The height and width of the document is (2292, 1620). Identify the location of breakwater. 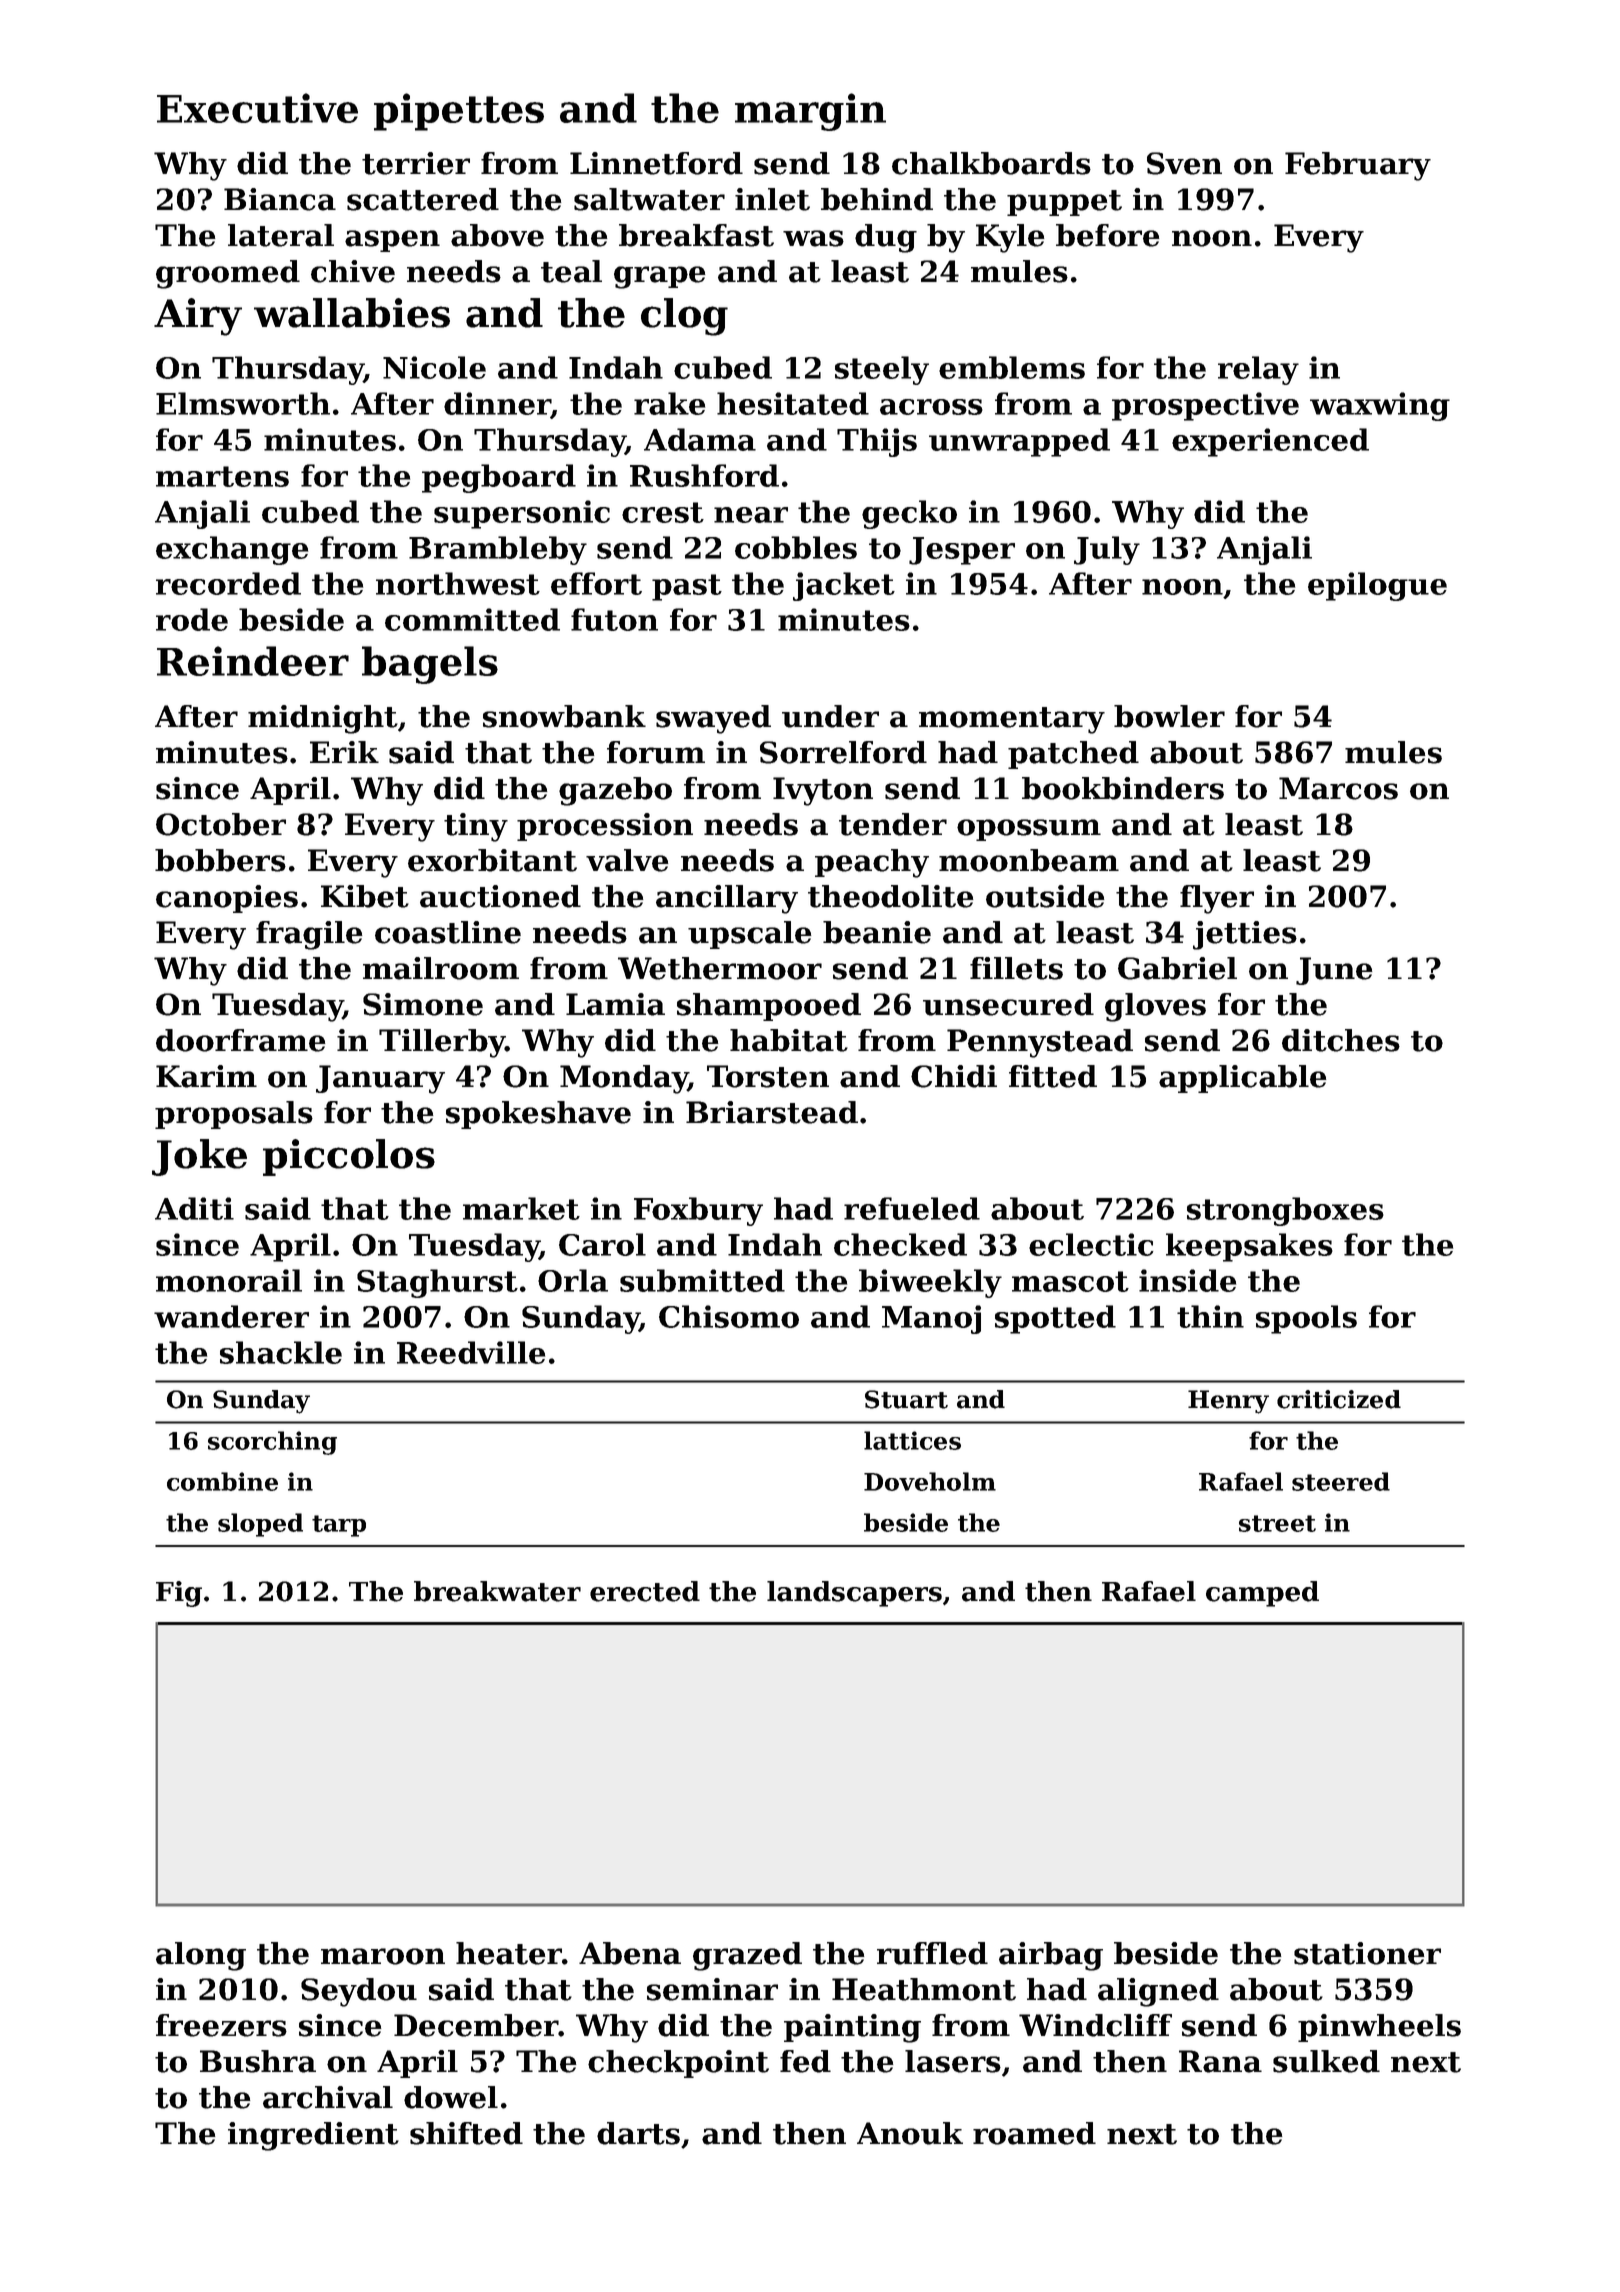
(497, 1591).
